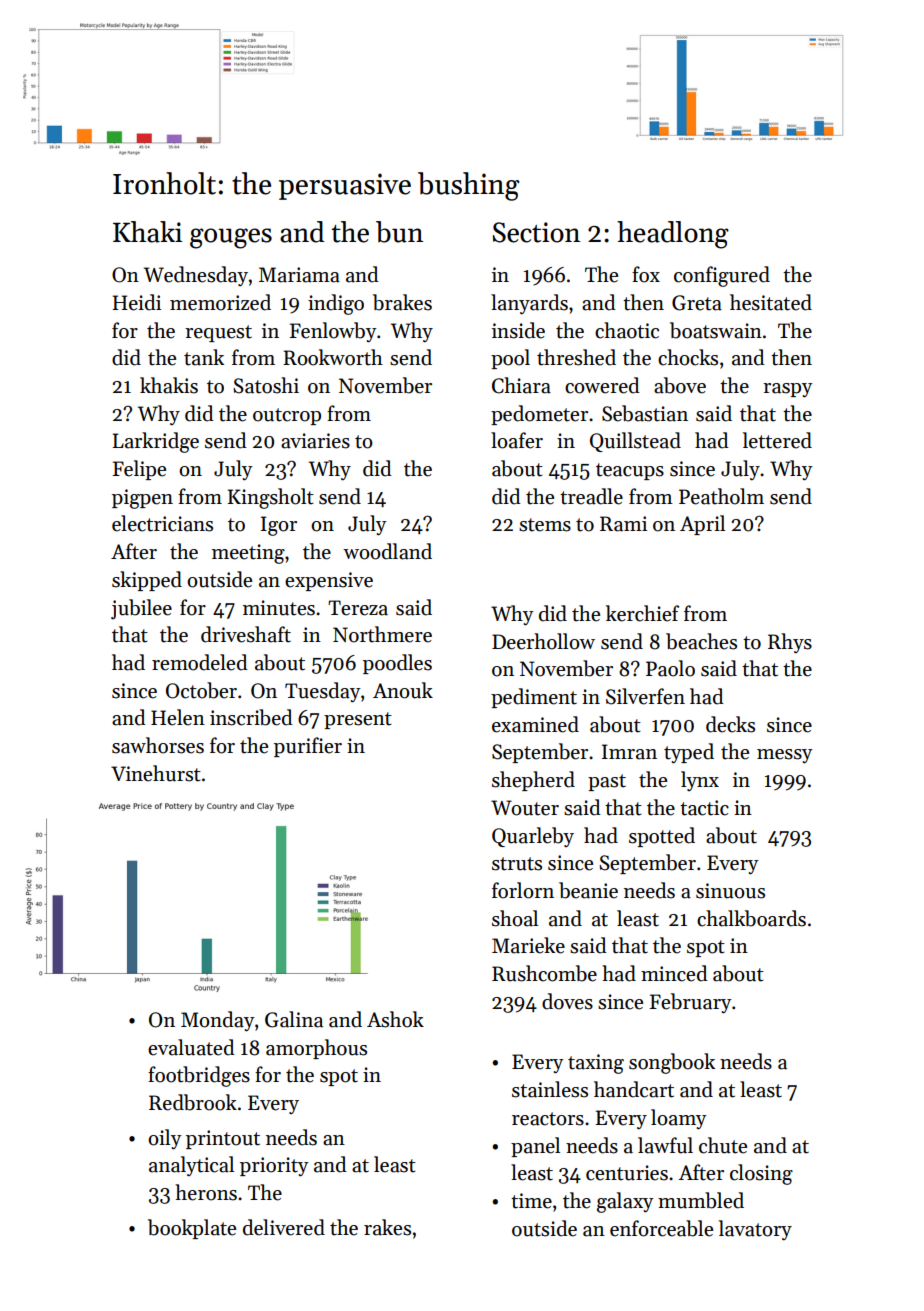  What do you see at coordinates (751, 918) in the screenshot?
I see `chalkboards` at bounding box center [751, 918].
